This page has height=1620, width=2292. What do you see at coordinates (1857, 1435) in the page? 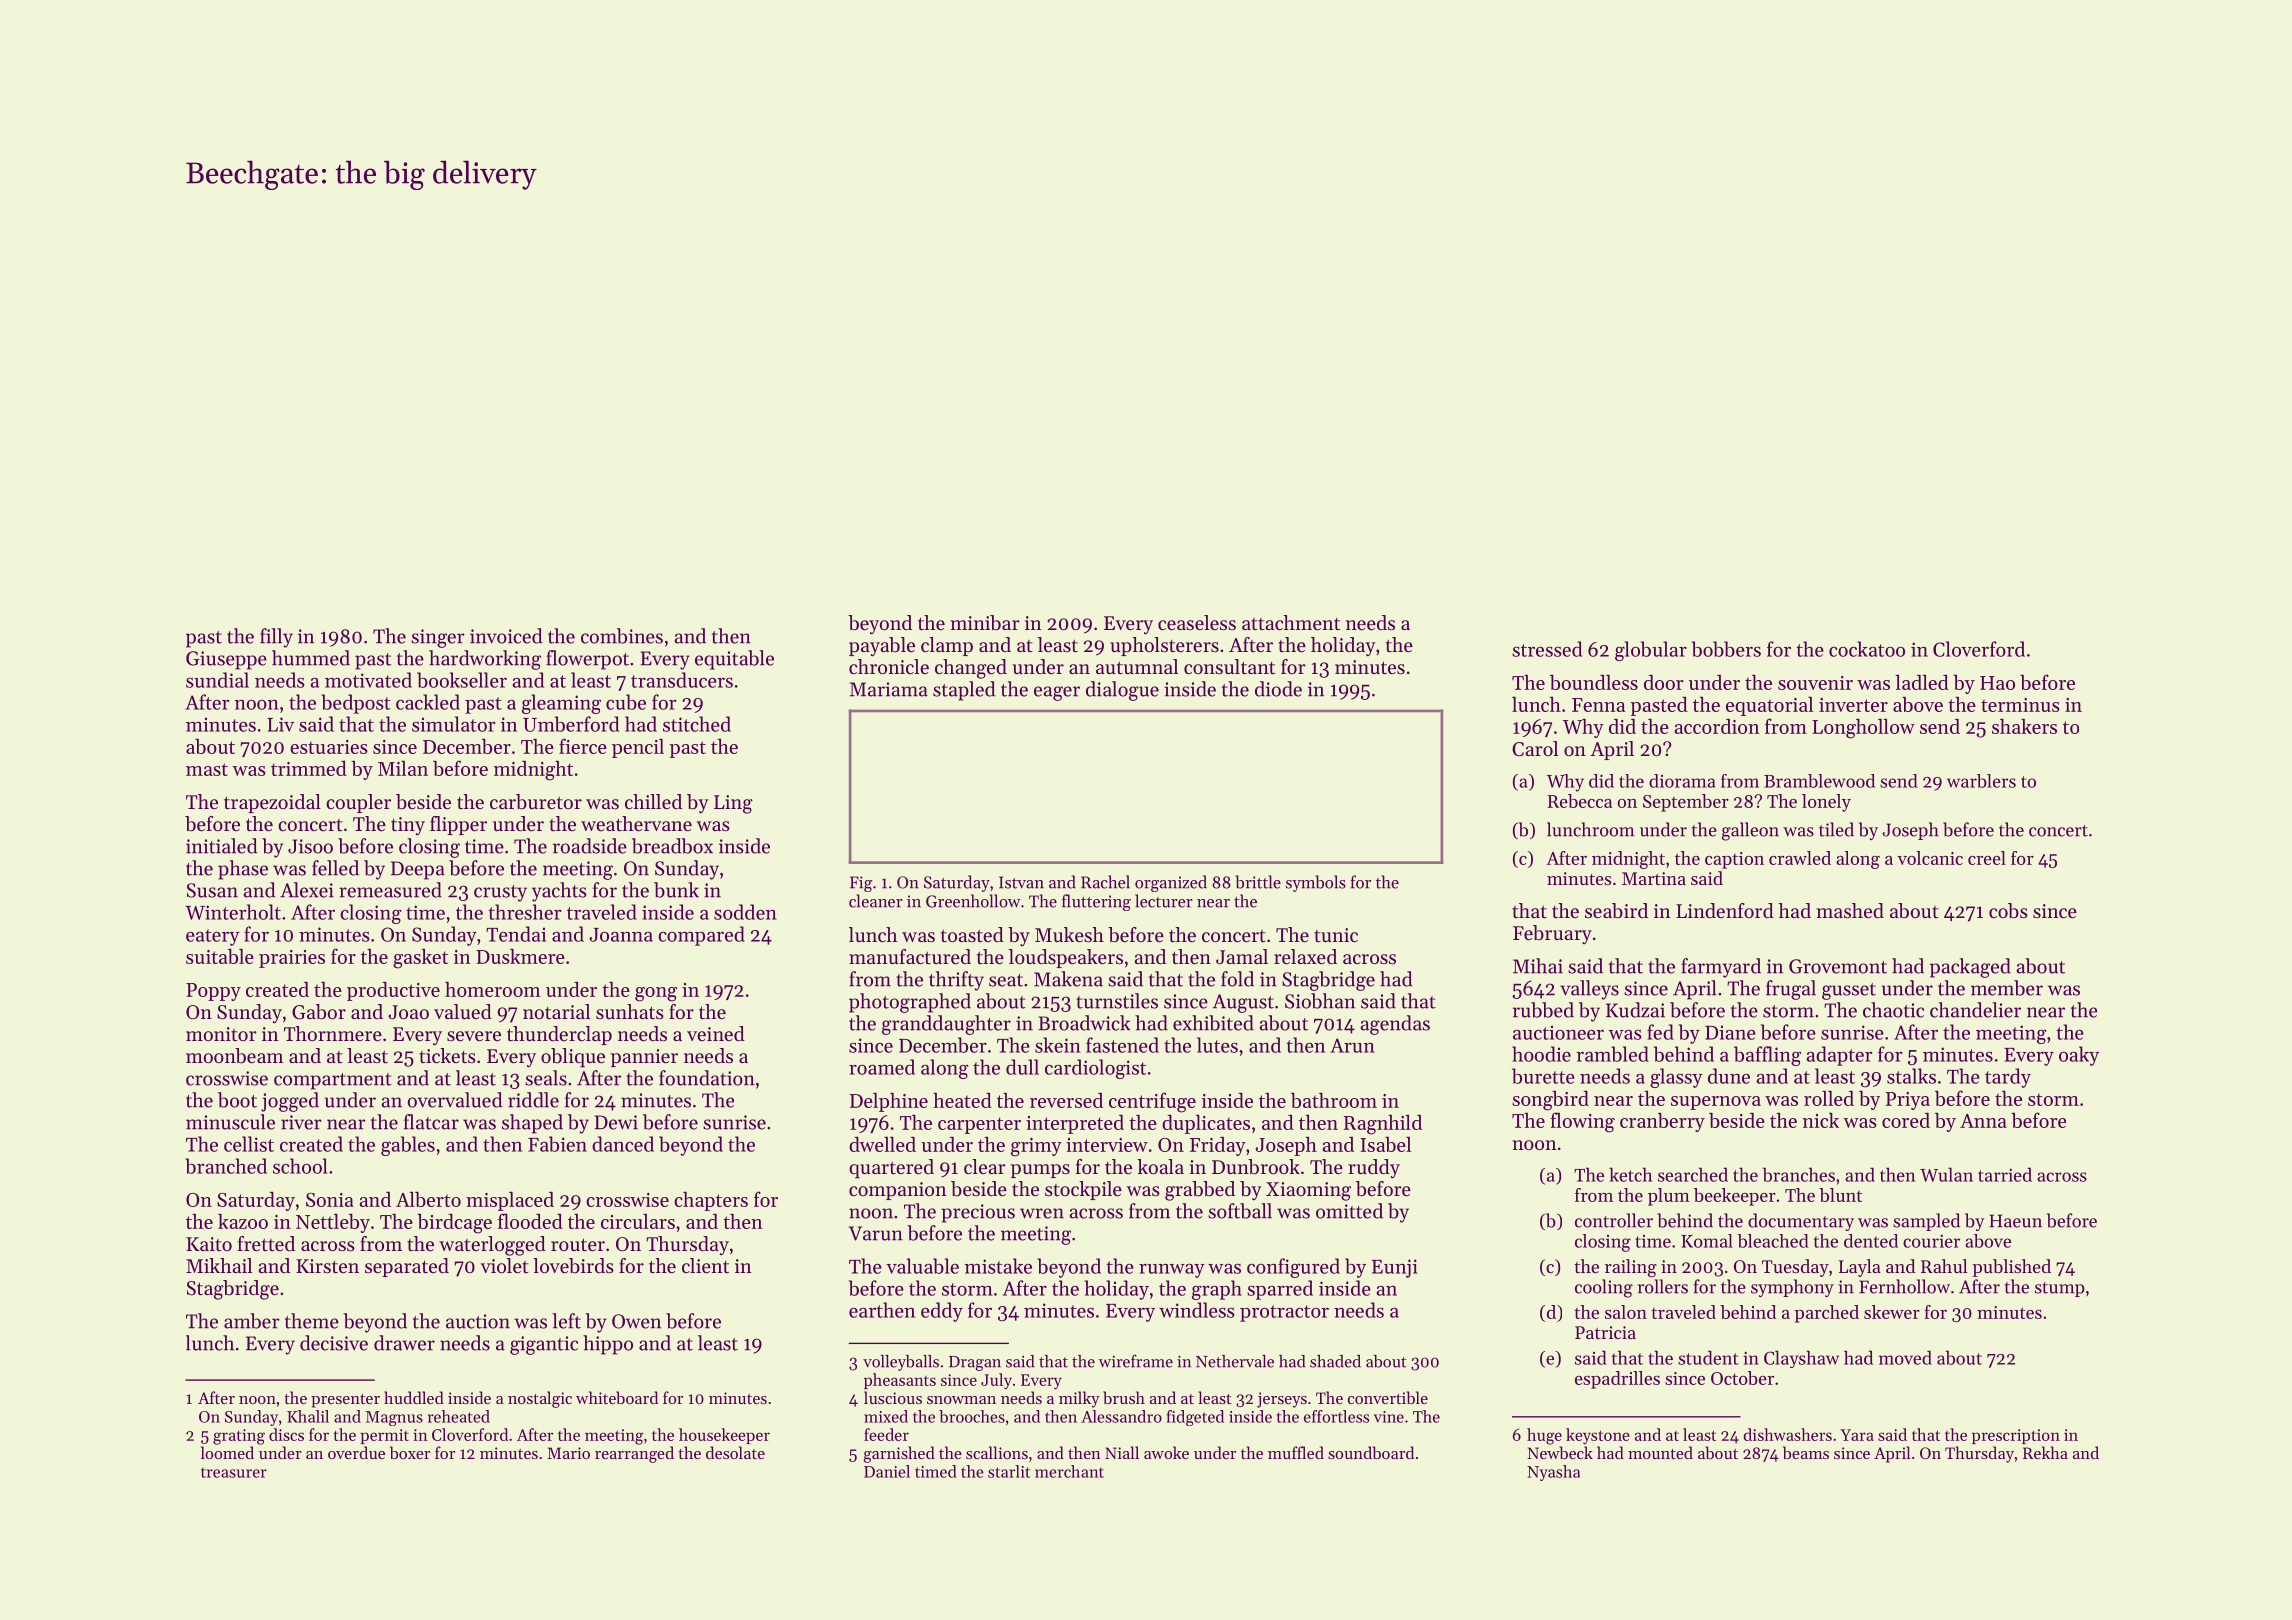
I see `Yara` at bounding box center [1857, 1435].
